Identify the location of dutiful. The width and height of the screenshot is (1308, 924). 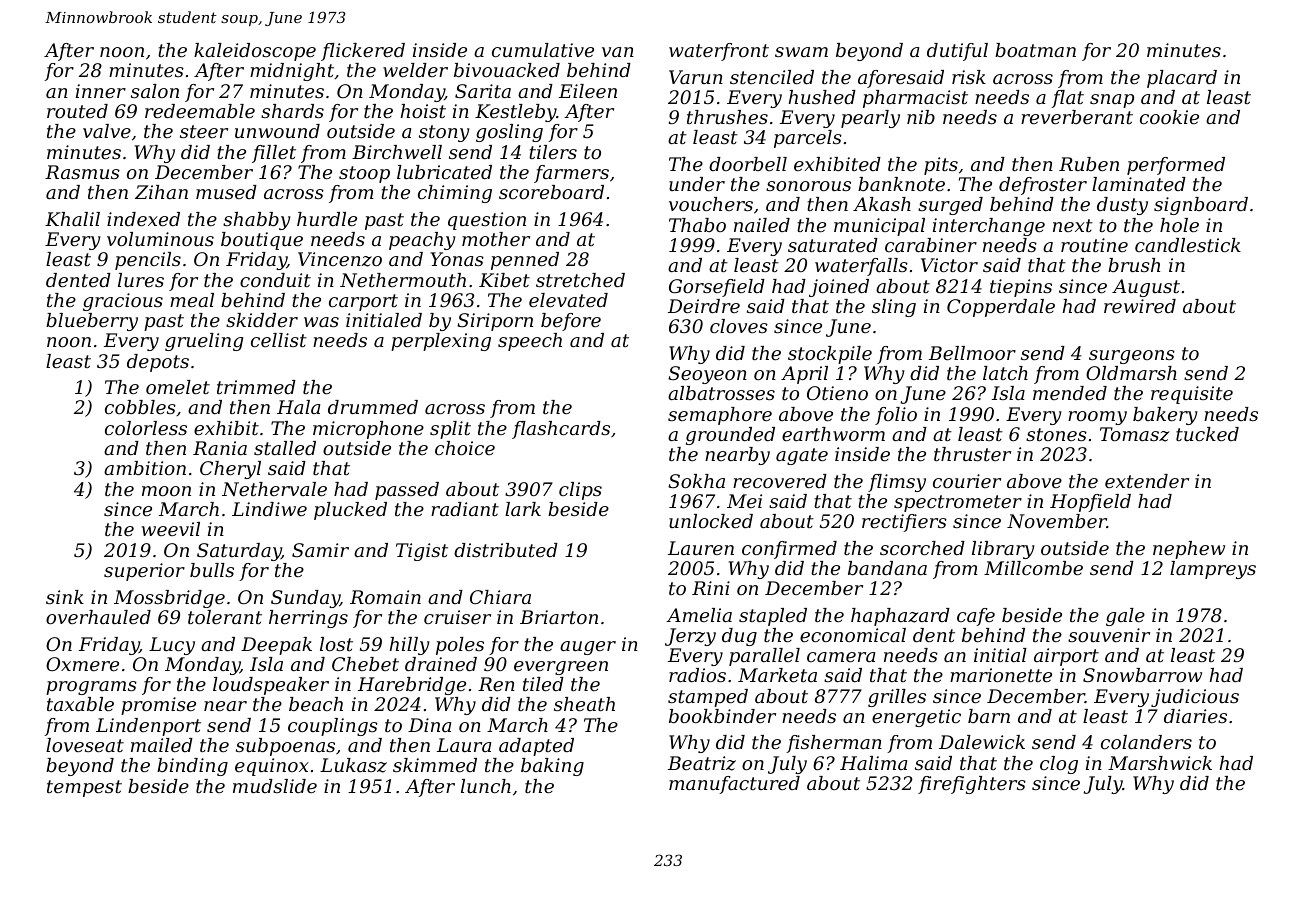
(957, 52).
